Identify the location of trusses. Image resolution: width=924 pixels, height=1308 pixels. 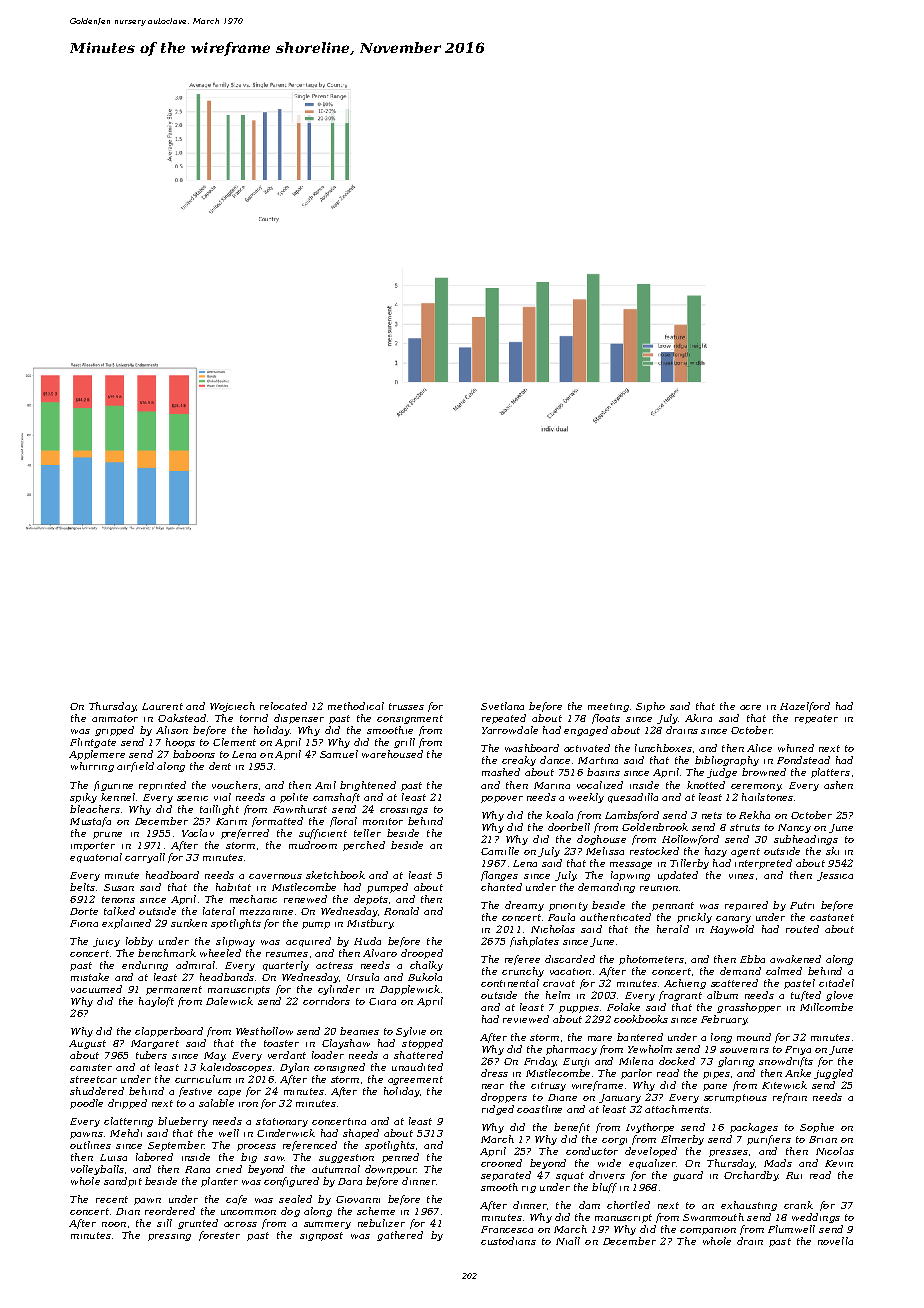
(406, 706).
